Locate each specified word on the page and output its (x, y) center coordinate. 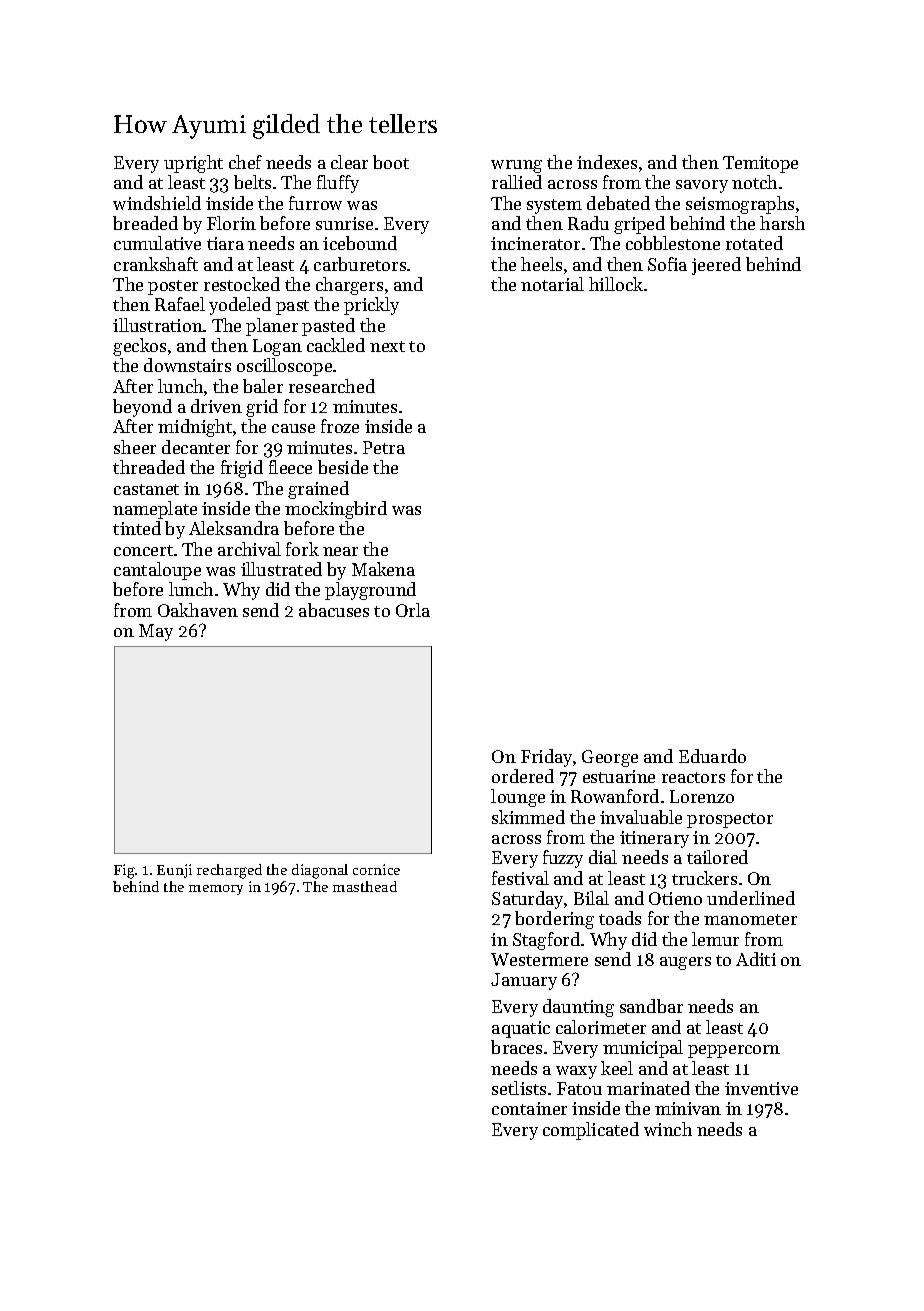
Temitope (760, 164)
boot (391, 162)
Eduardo (712, 756)
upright (193, 164)
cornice (376, 869)
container (529, 1108)
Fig (124, 871)
